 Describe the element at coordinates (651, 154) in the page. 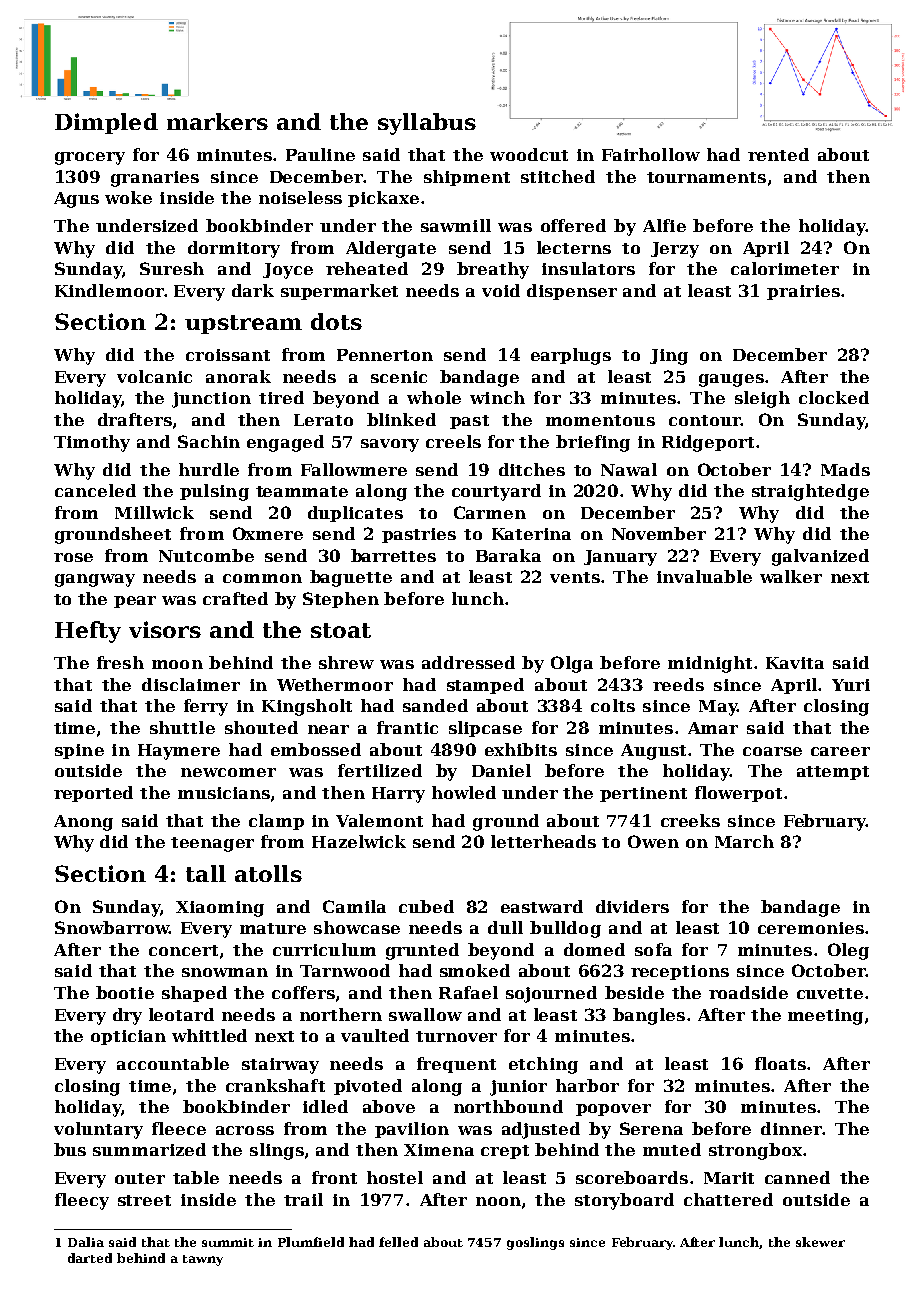

I see `Fairhollow` at that location.
